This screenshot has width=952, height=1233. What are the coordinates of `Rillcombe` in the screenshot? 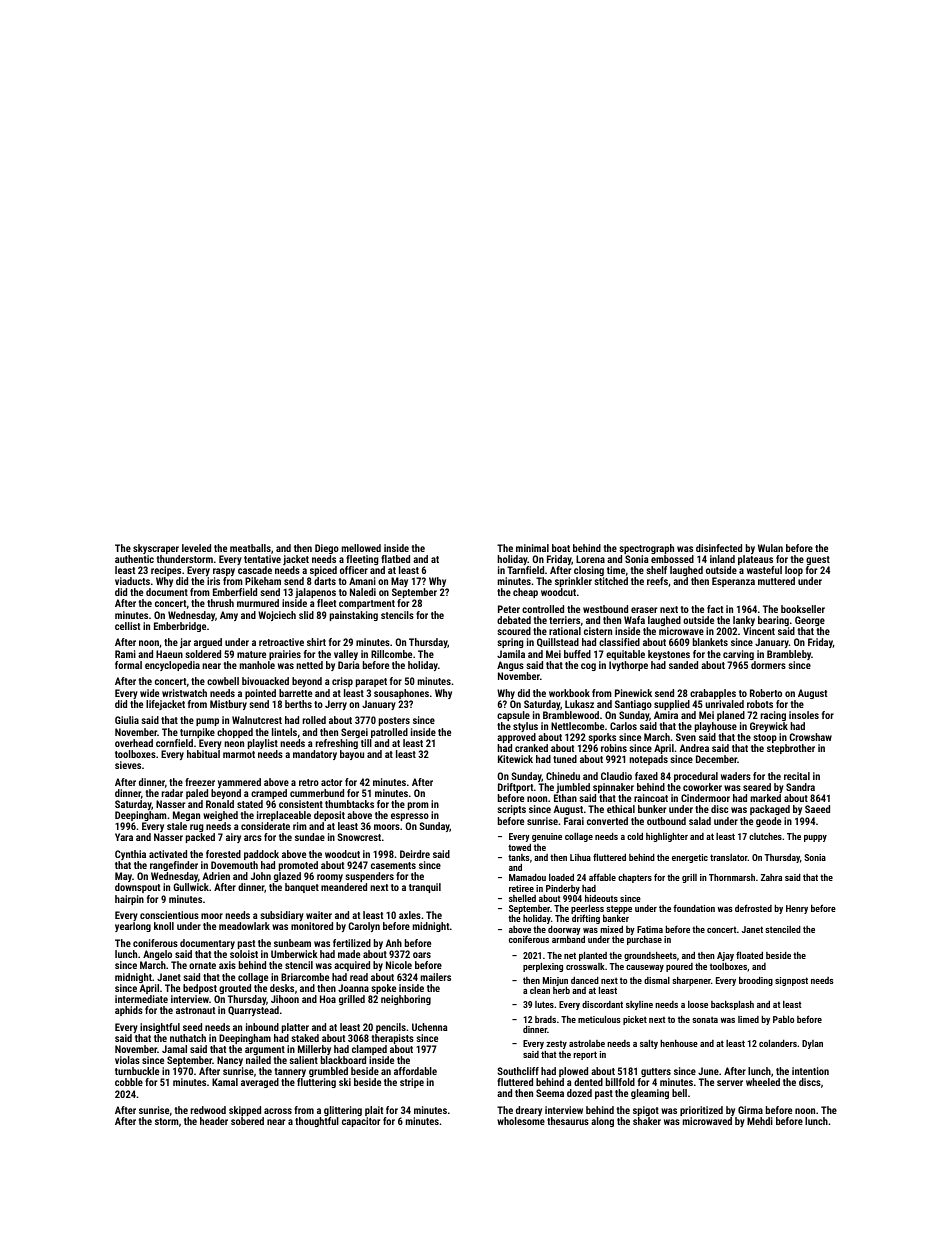 It's located at (391, 654).
